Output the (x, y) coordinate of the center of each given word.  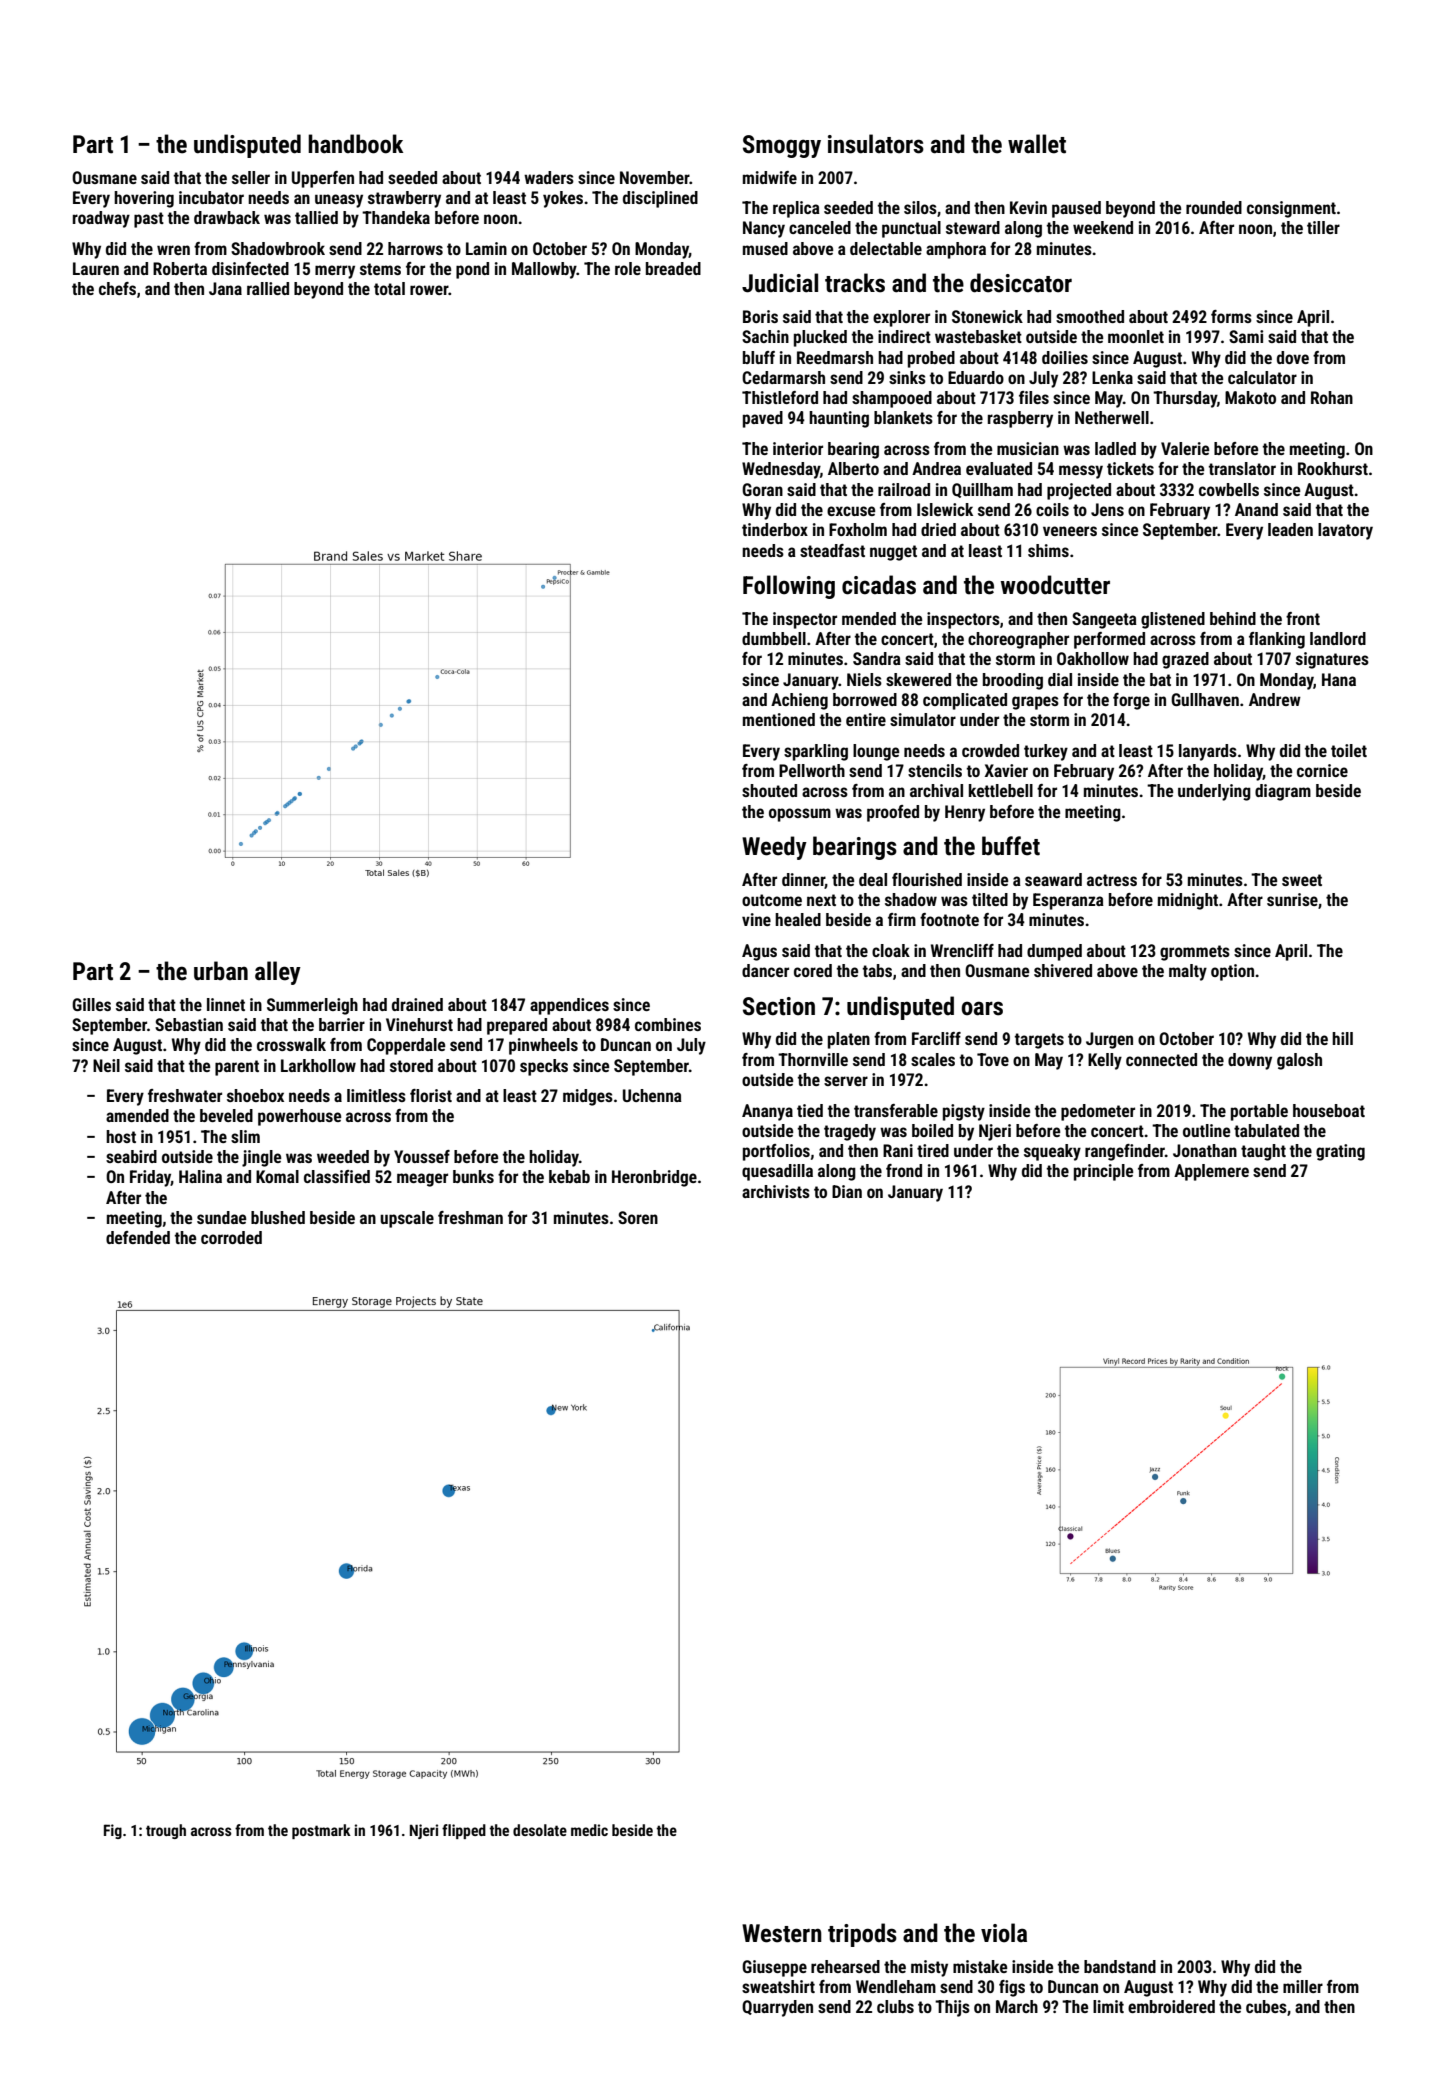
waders (549, 177)
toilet (1349, 750)
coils (1052, 509)
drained (417, 1004)
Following (789, 587)
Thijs (952, 2008)
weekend (1103, 227)
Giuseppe (774, 1968)
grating (1340, 1152)
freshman (470, 1217)
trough (166, 1831)
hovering (144, 199)
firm (902, 919)
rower (429, 290)
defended (138, 1237)
